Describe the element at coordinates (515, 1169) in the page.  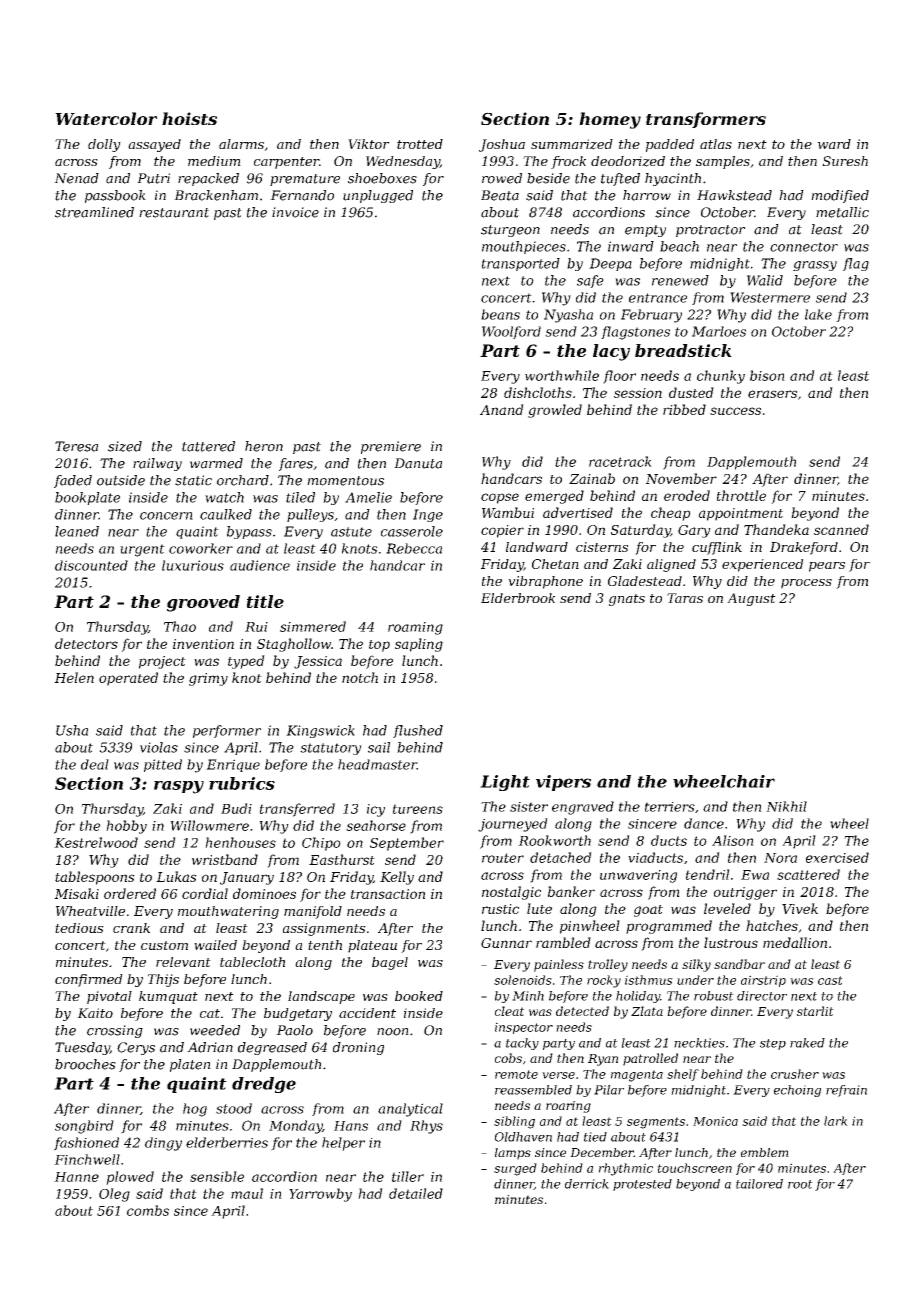
I see `surged` at that location.
